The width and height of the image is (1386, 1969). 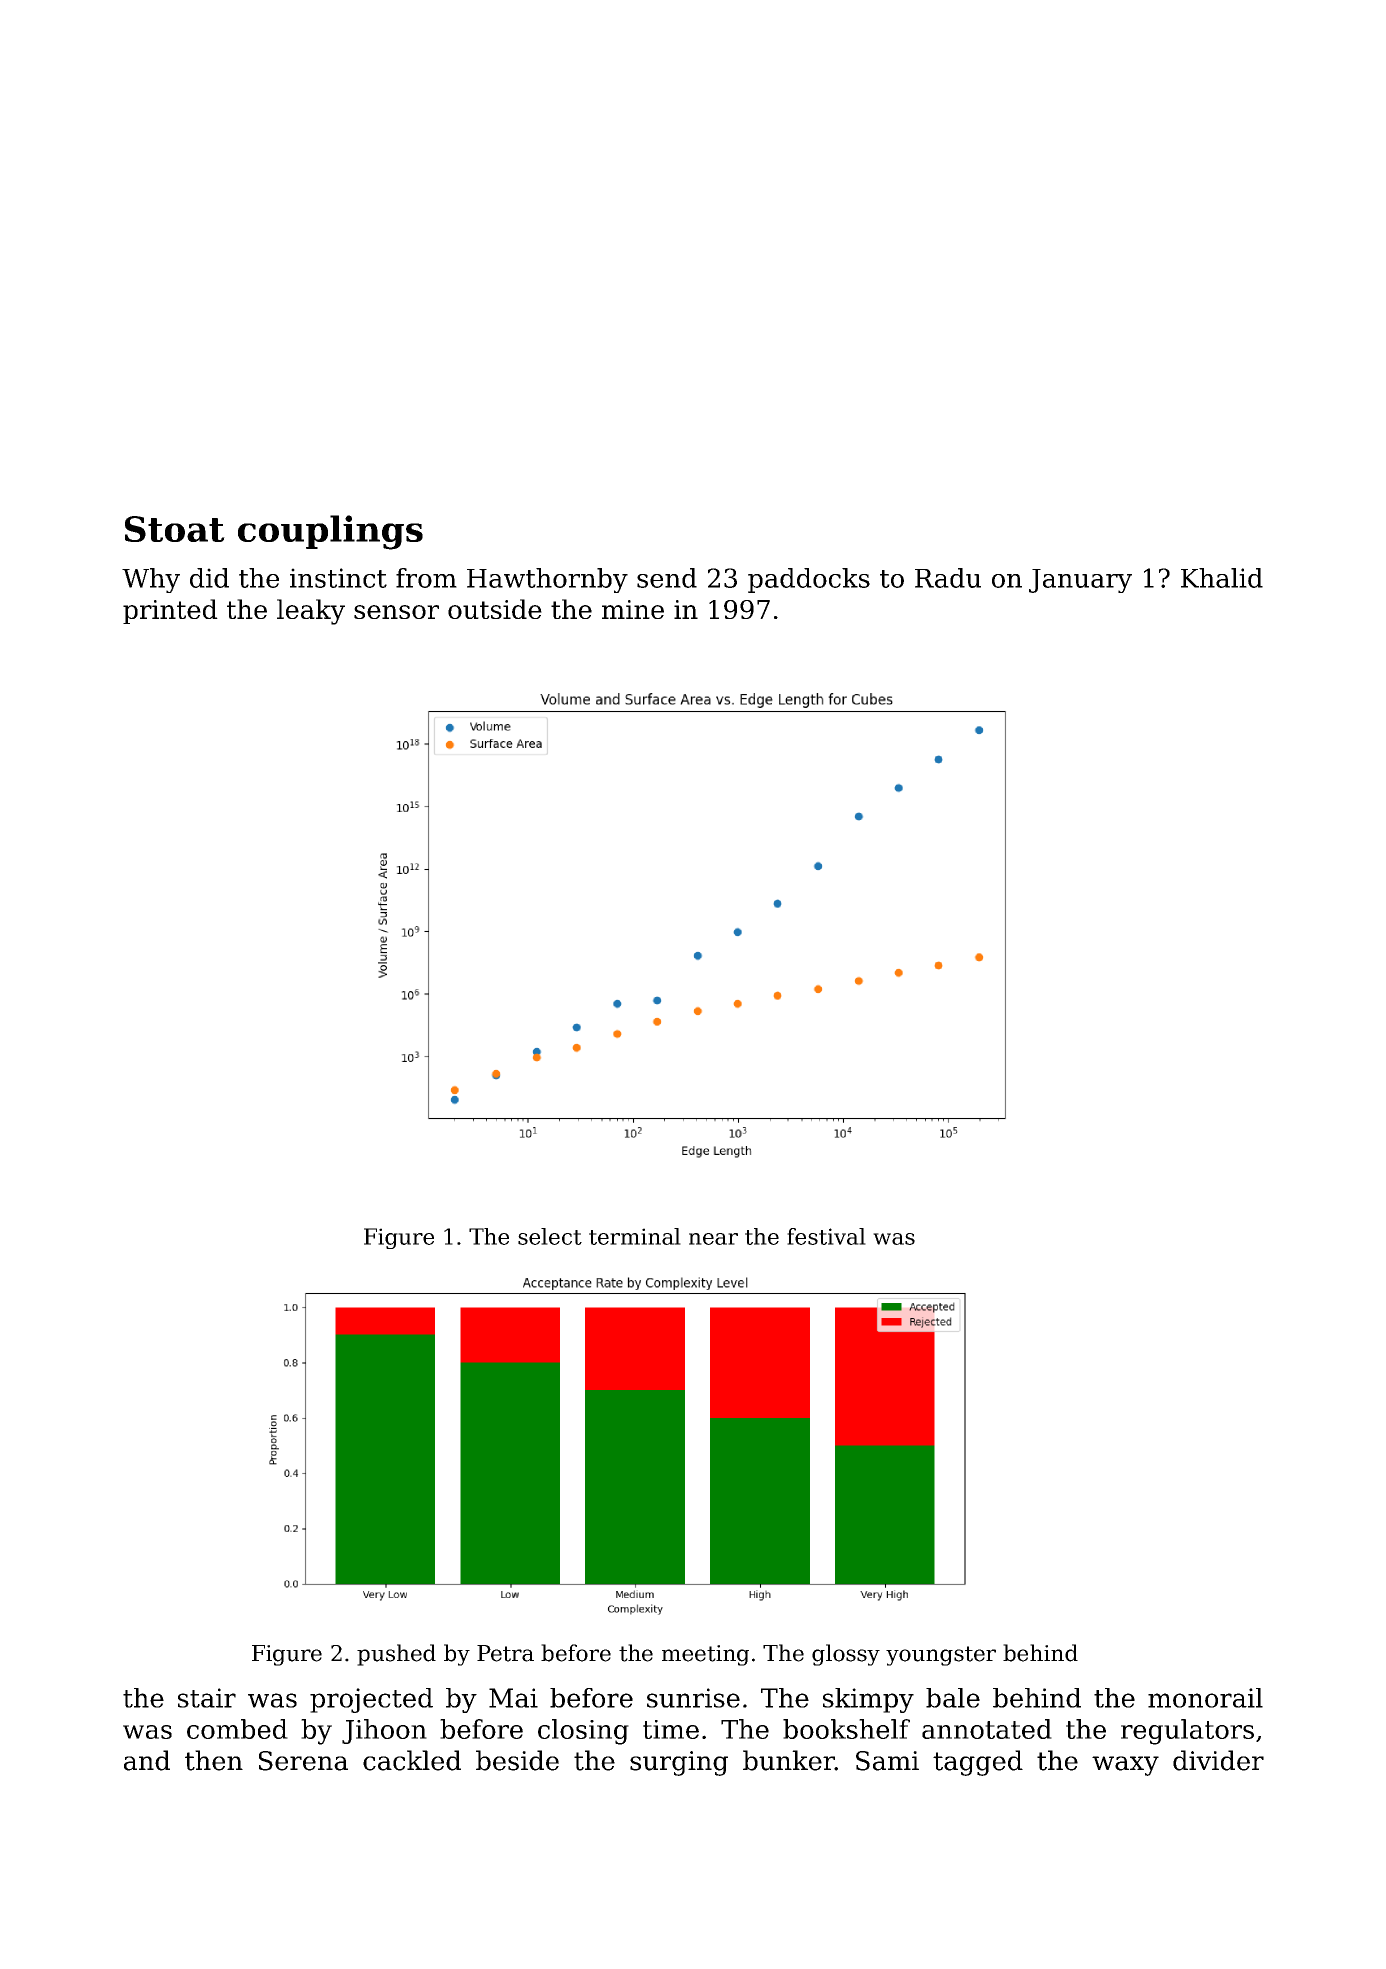 I want to click on outside, so click(x=495, y=609).
